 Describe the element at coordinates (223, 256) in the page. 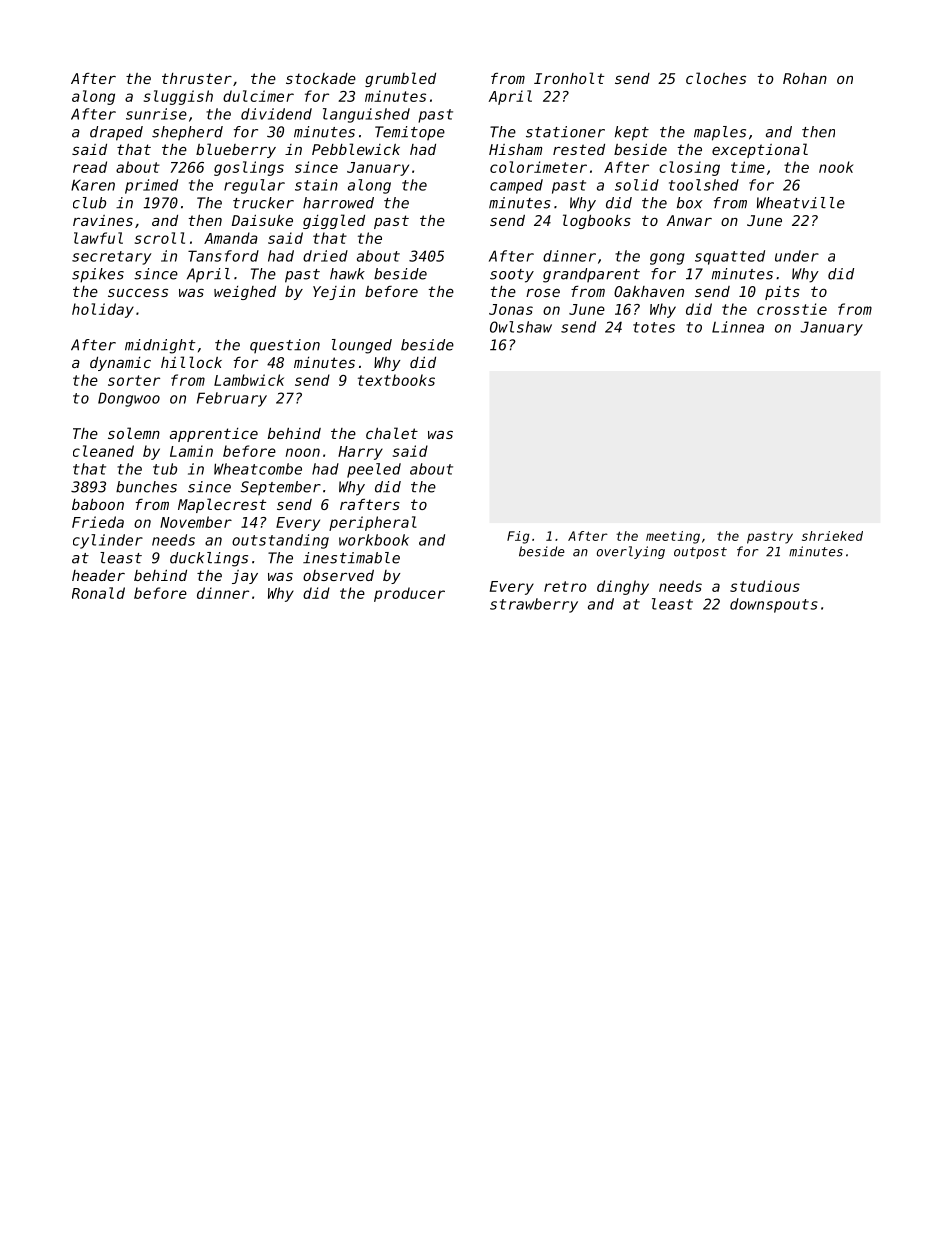

I see `Tansford` at that location.
